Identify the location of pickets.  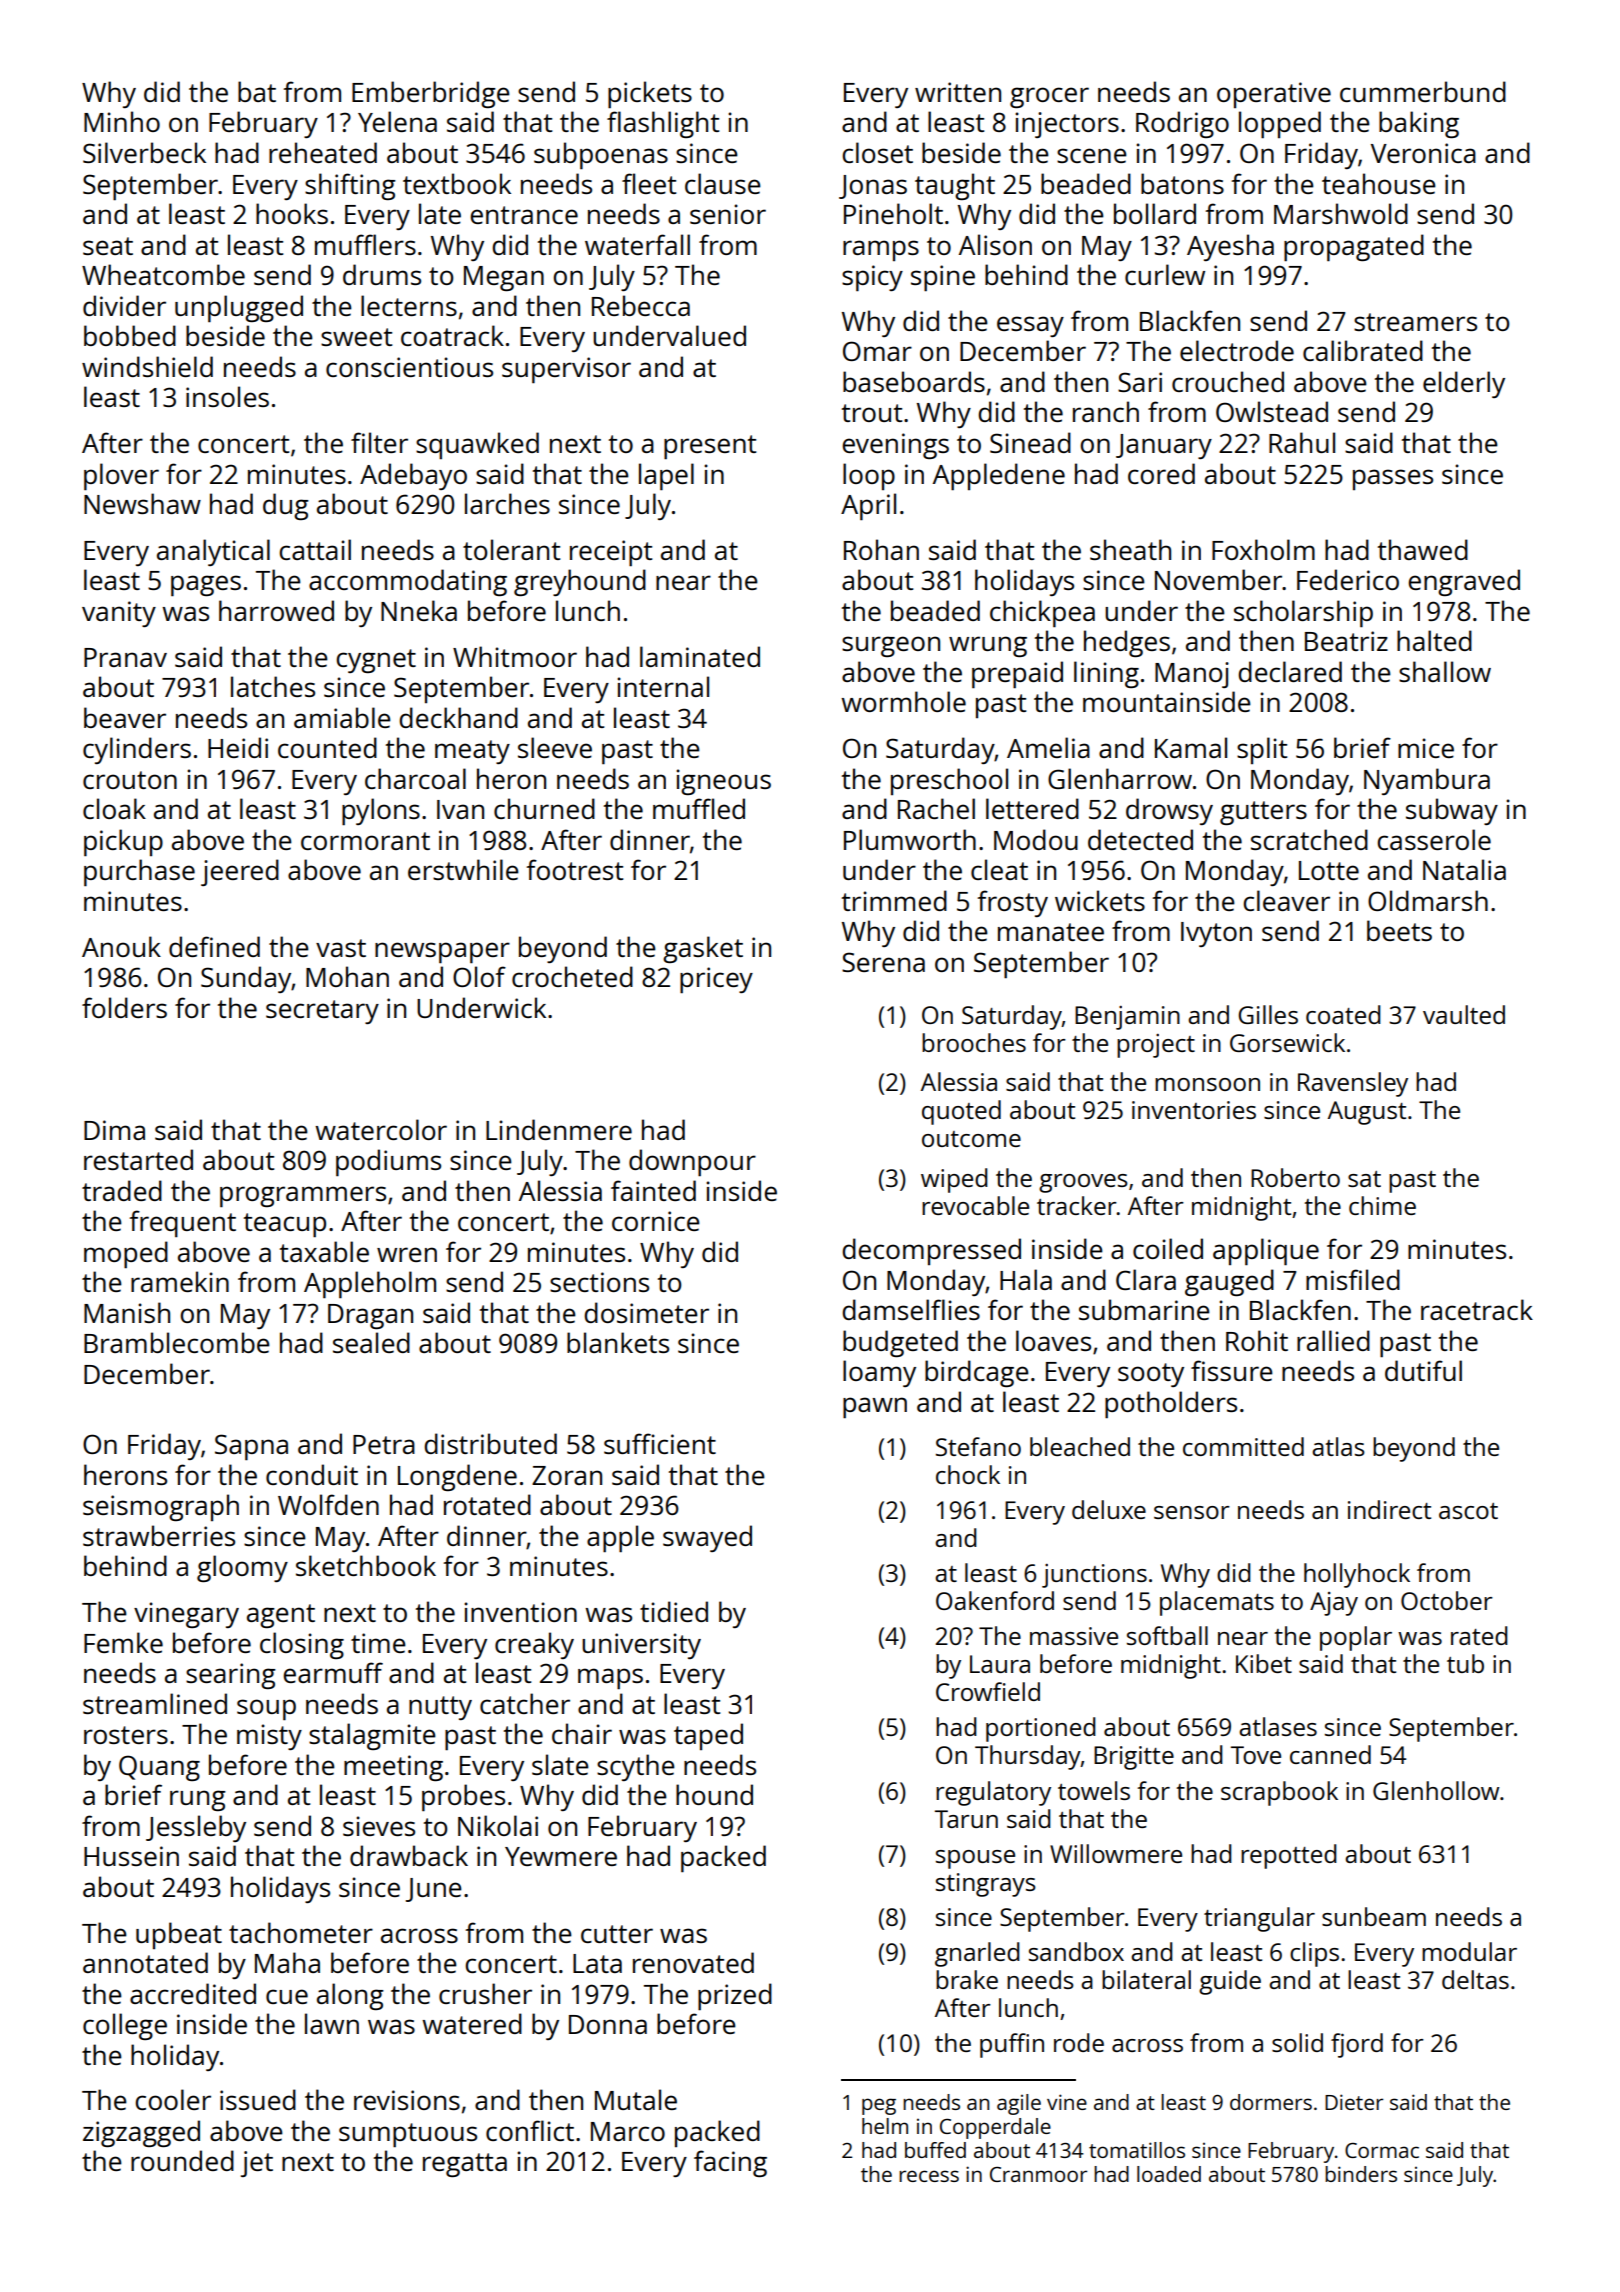
(650, 94).
